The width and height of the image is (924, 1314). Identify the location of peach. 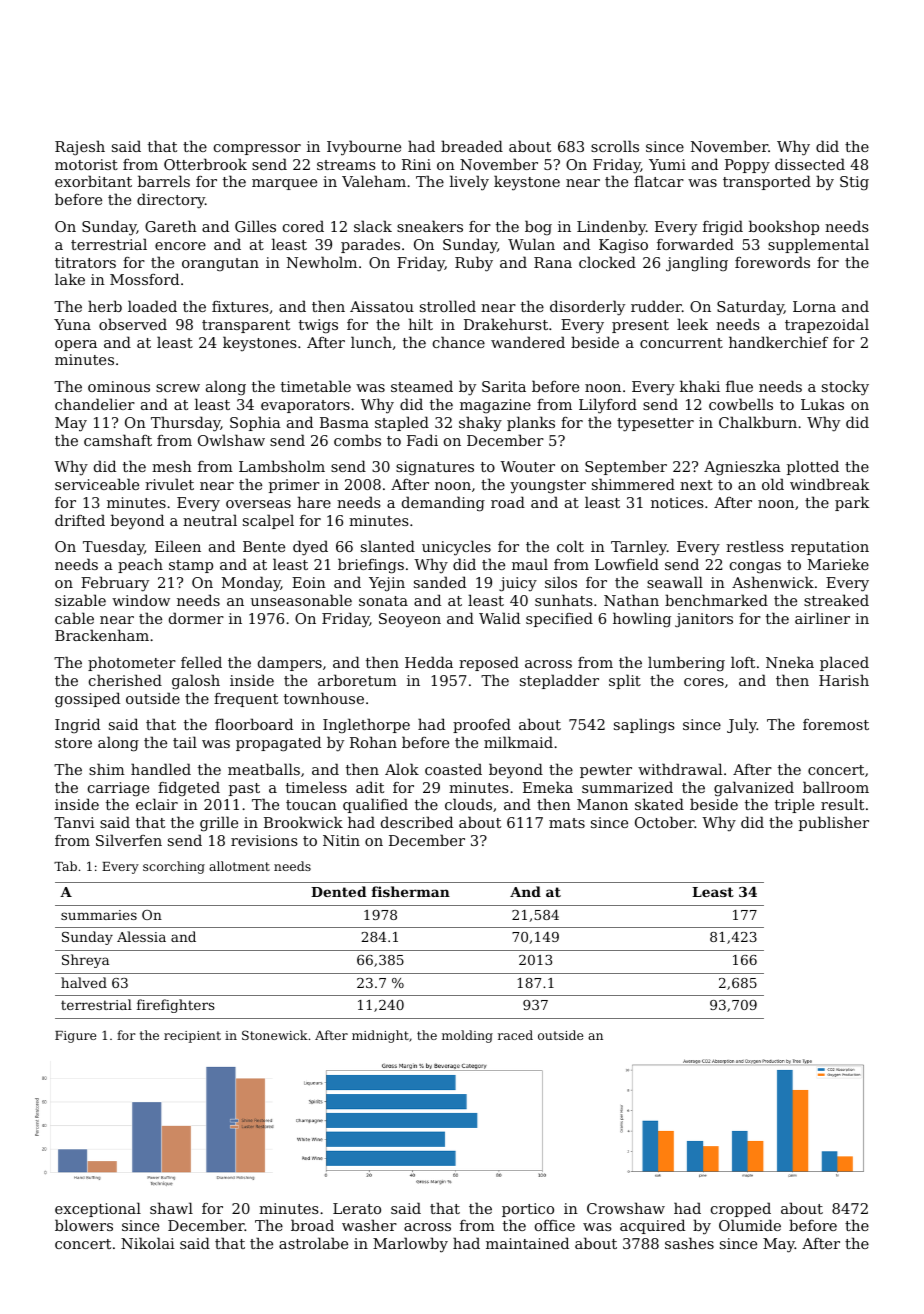
(140, 565).
